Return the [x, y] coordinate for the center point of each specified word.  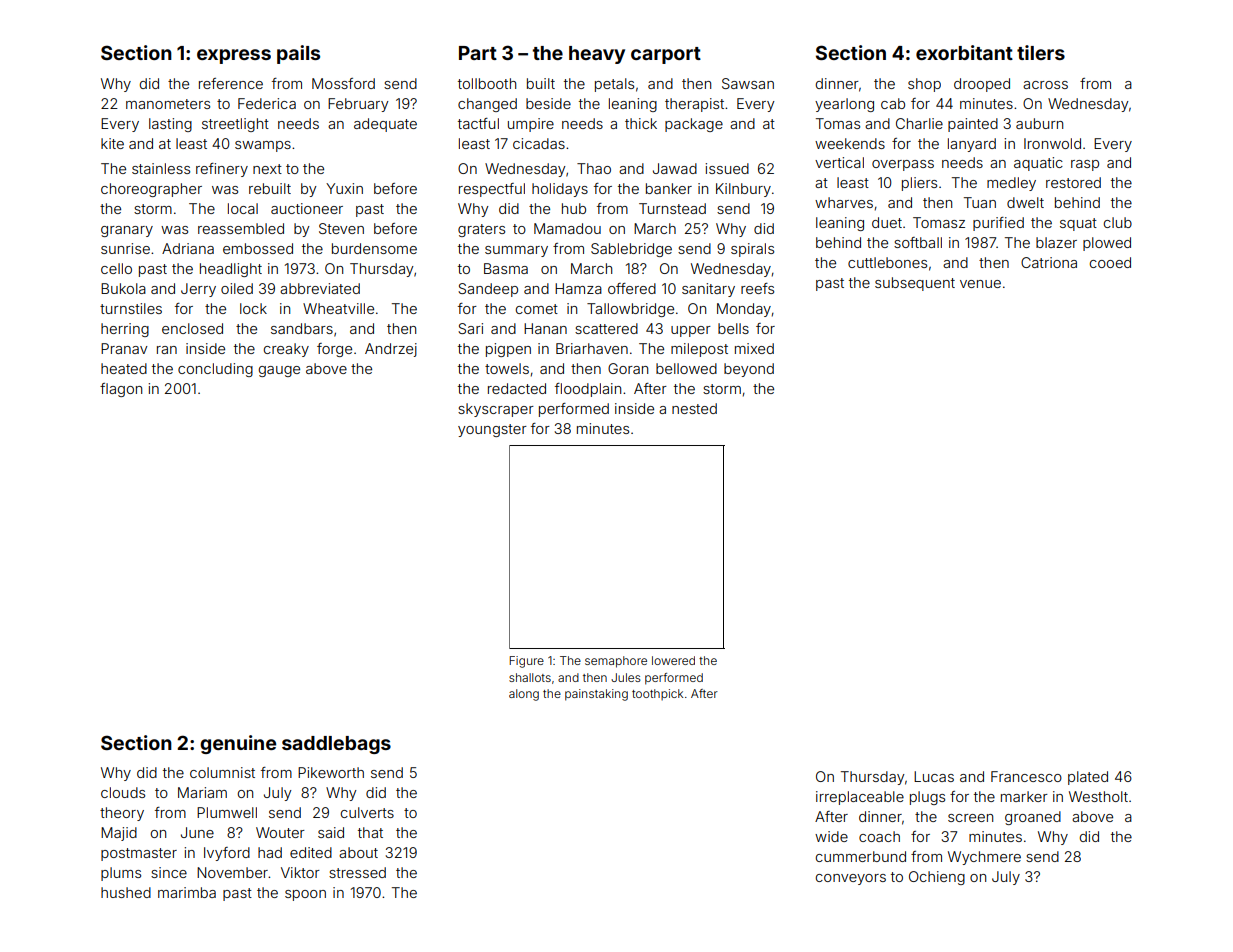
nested [694, 408]
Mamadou [567, 228]
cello [116, 268]
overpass [903, 165]
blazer [1056, 242]
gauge [279, 371]
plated [1088, 778]
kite [112, 143]
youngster [492, 430]
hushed [126, 892]
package [694, 125]
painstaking [596, 695]
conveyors [851, 879]
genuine [238, 744]
